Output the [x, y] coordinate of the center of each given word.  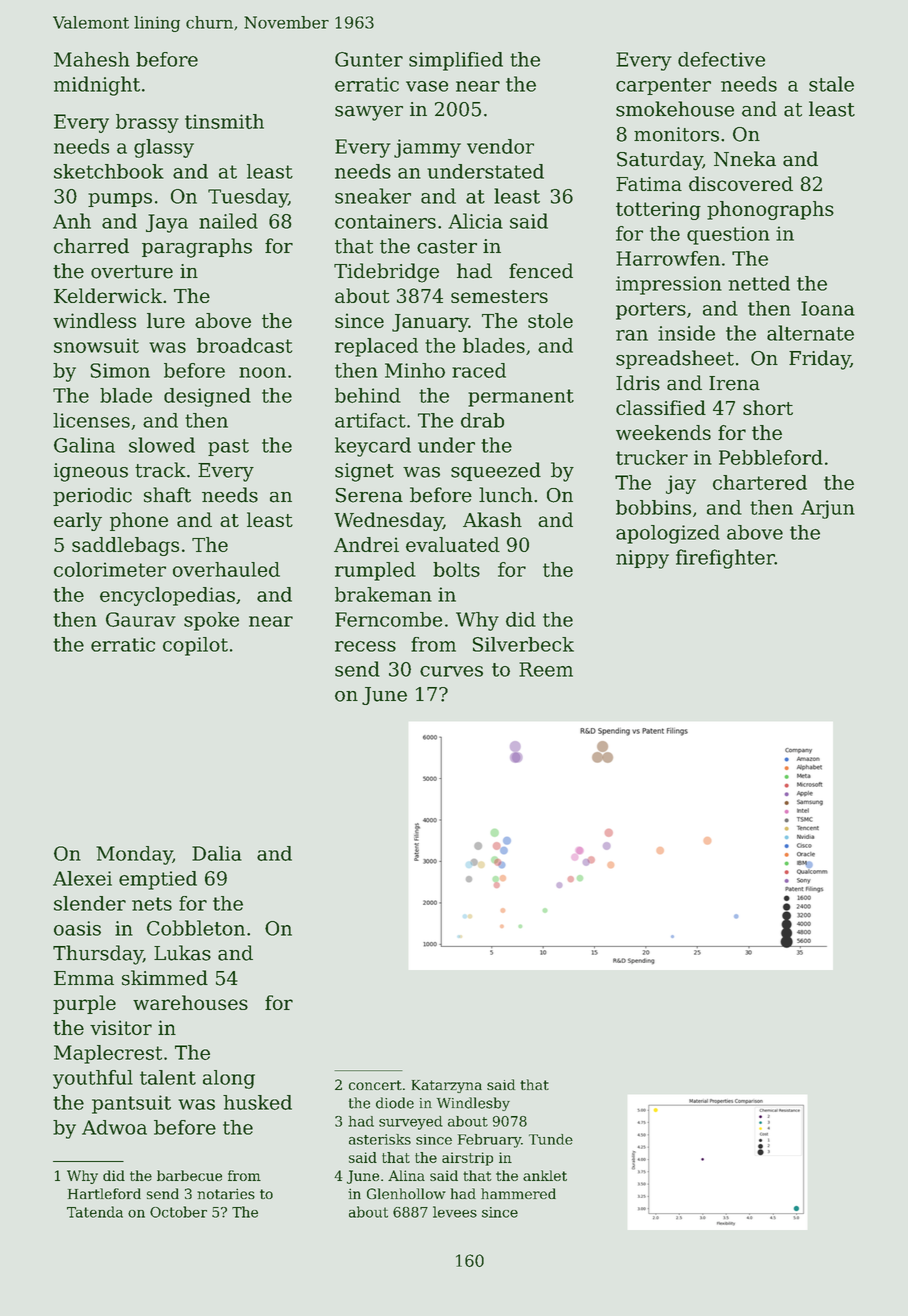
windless [94, 320]
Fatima [649, 184]
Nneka [745, 159]
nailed [228, 221]
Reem [546, 669]
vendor [500, 146]
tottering [658, 211]
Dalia [217, 853]
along [229, 1079]
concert [375, 1085]
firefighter [725, 559]
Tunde [551, 1139]
